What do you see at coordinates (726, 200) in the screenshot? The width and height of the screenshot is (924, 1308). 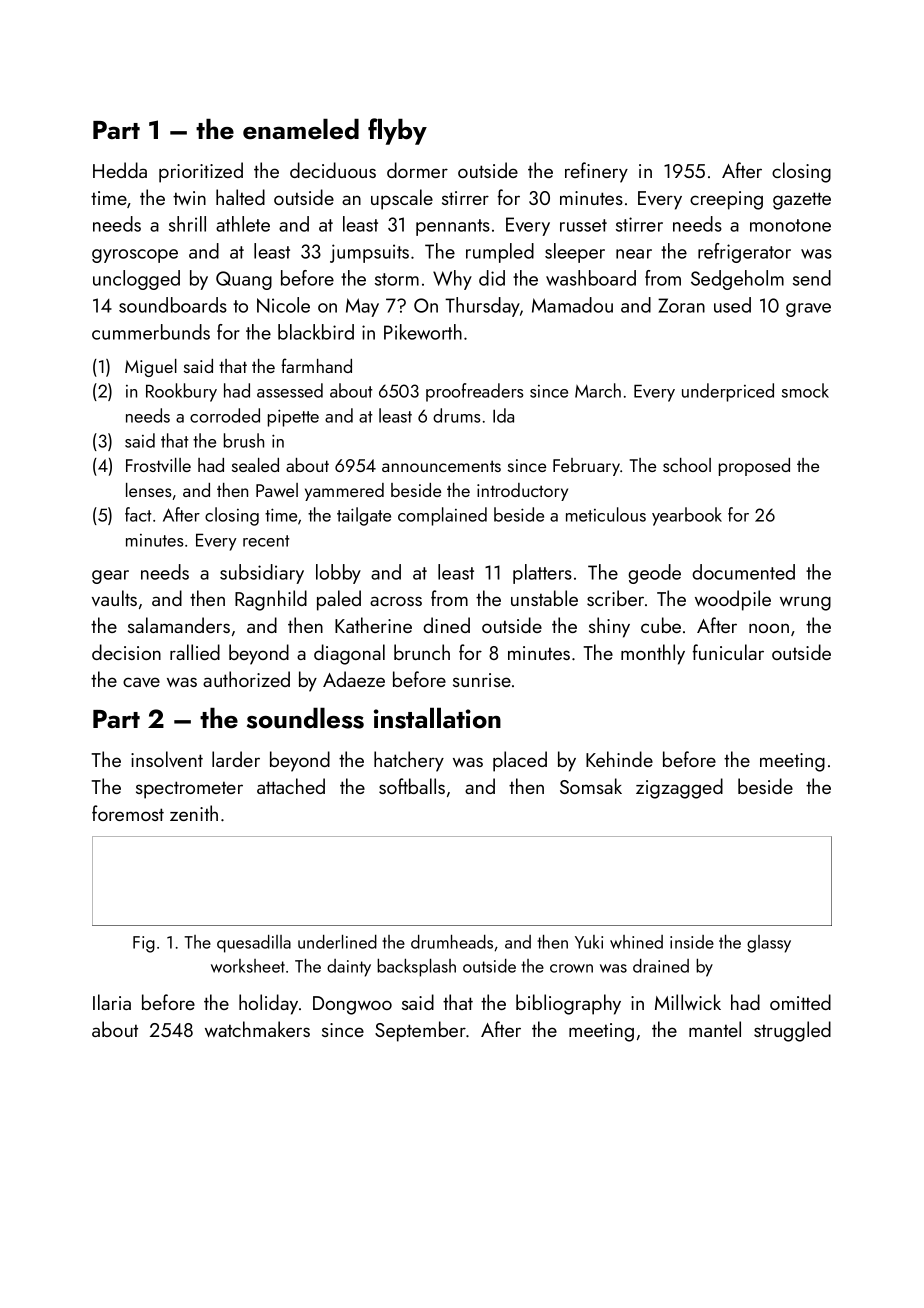 I see `creeping` at bounding box center [726, 200].
